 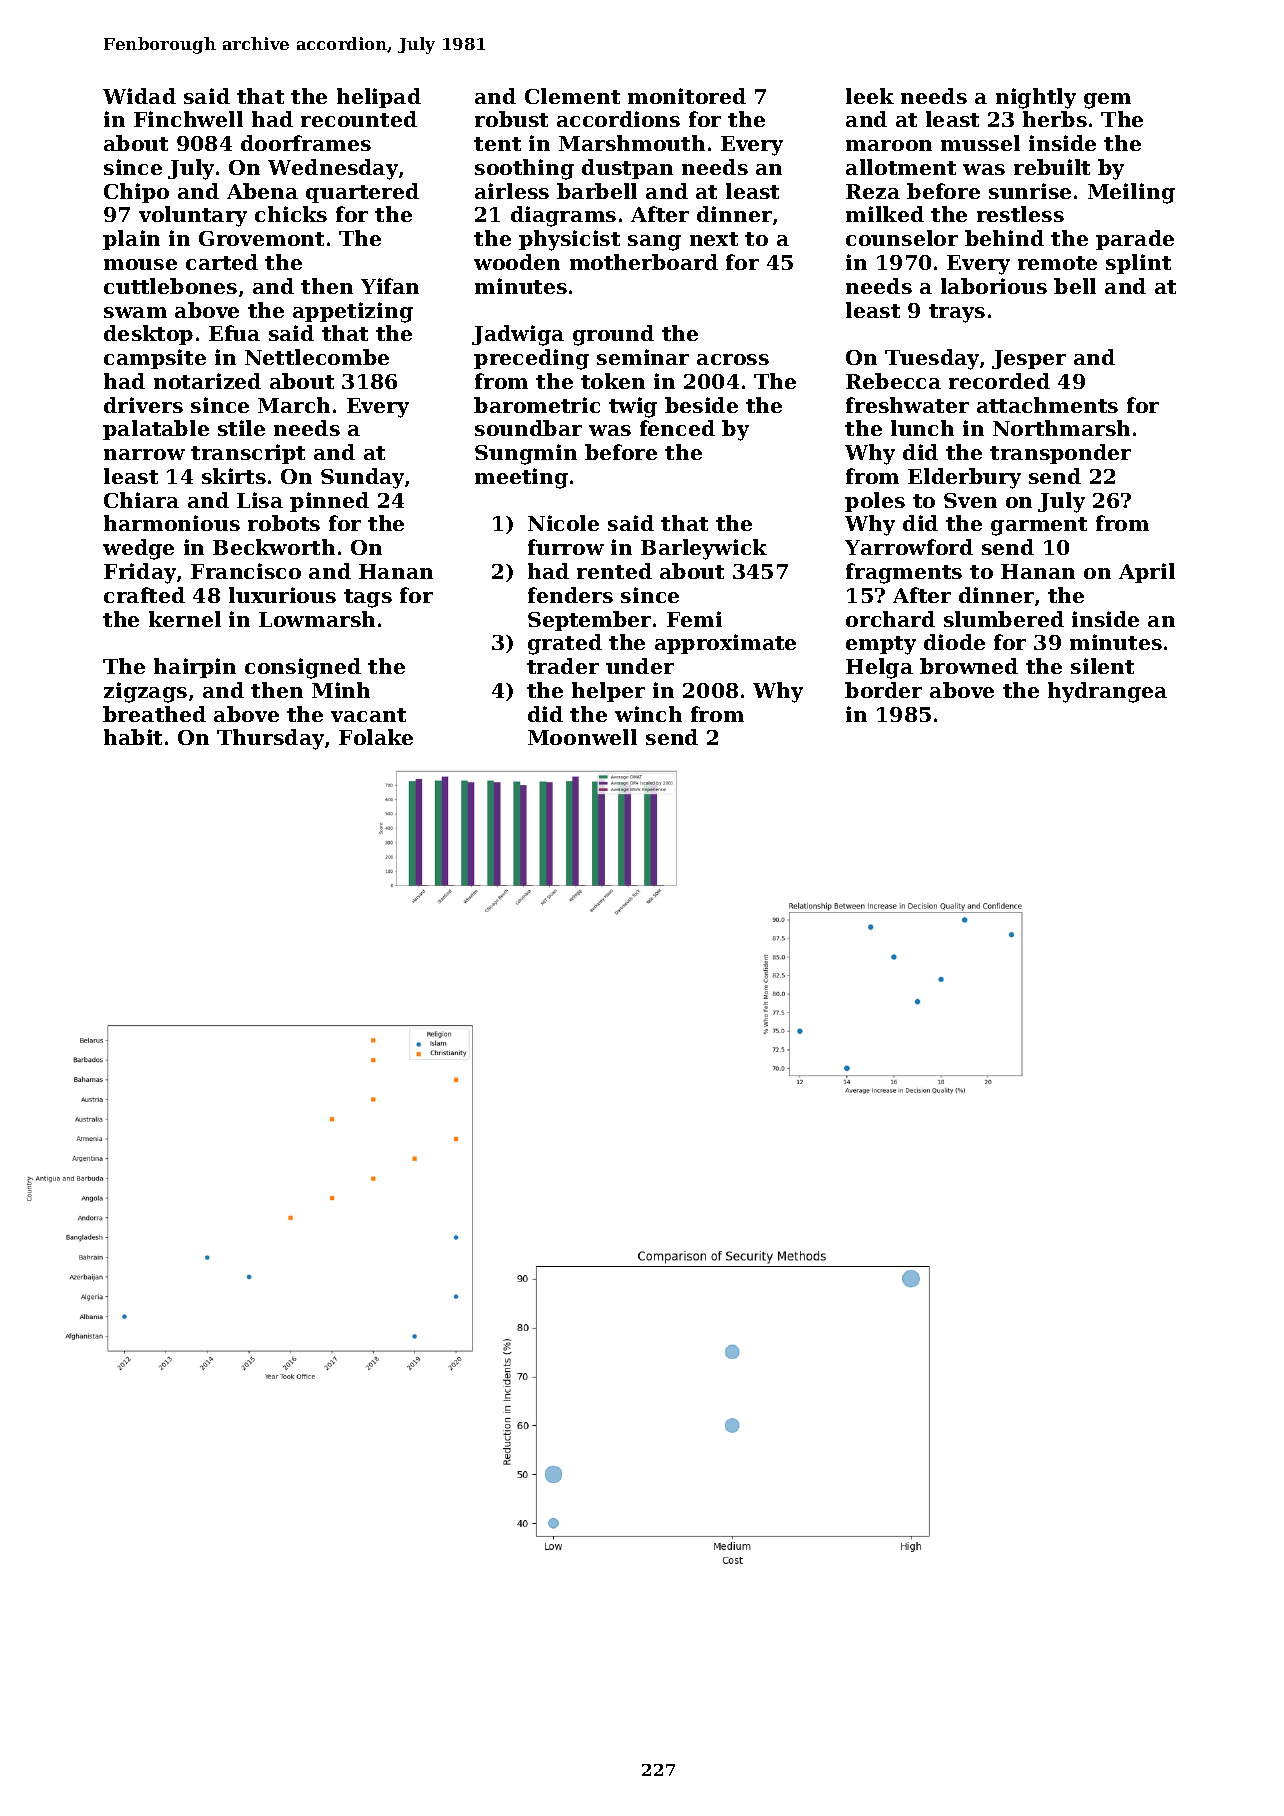 I want to click on quartered, so click(x=362, y=193).
